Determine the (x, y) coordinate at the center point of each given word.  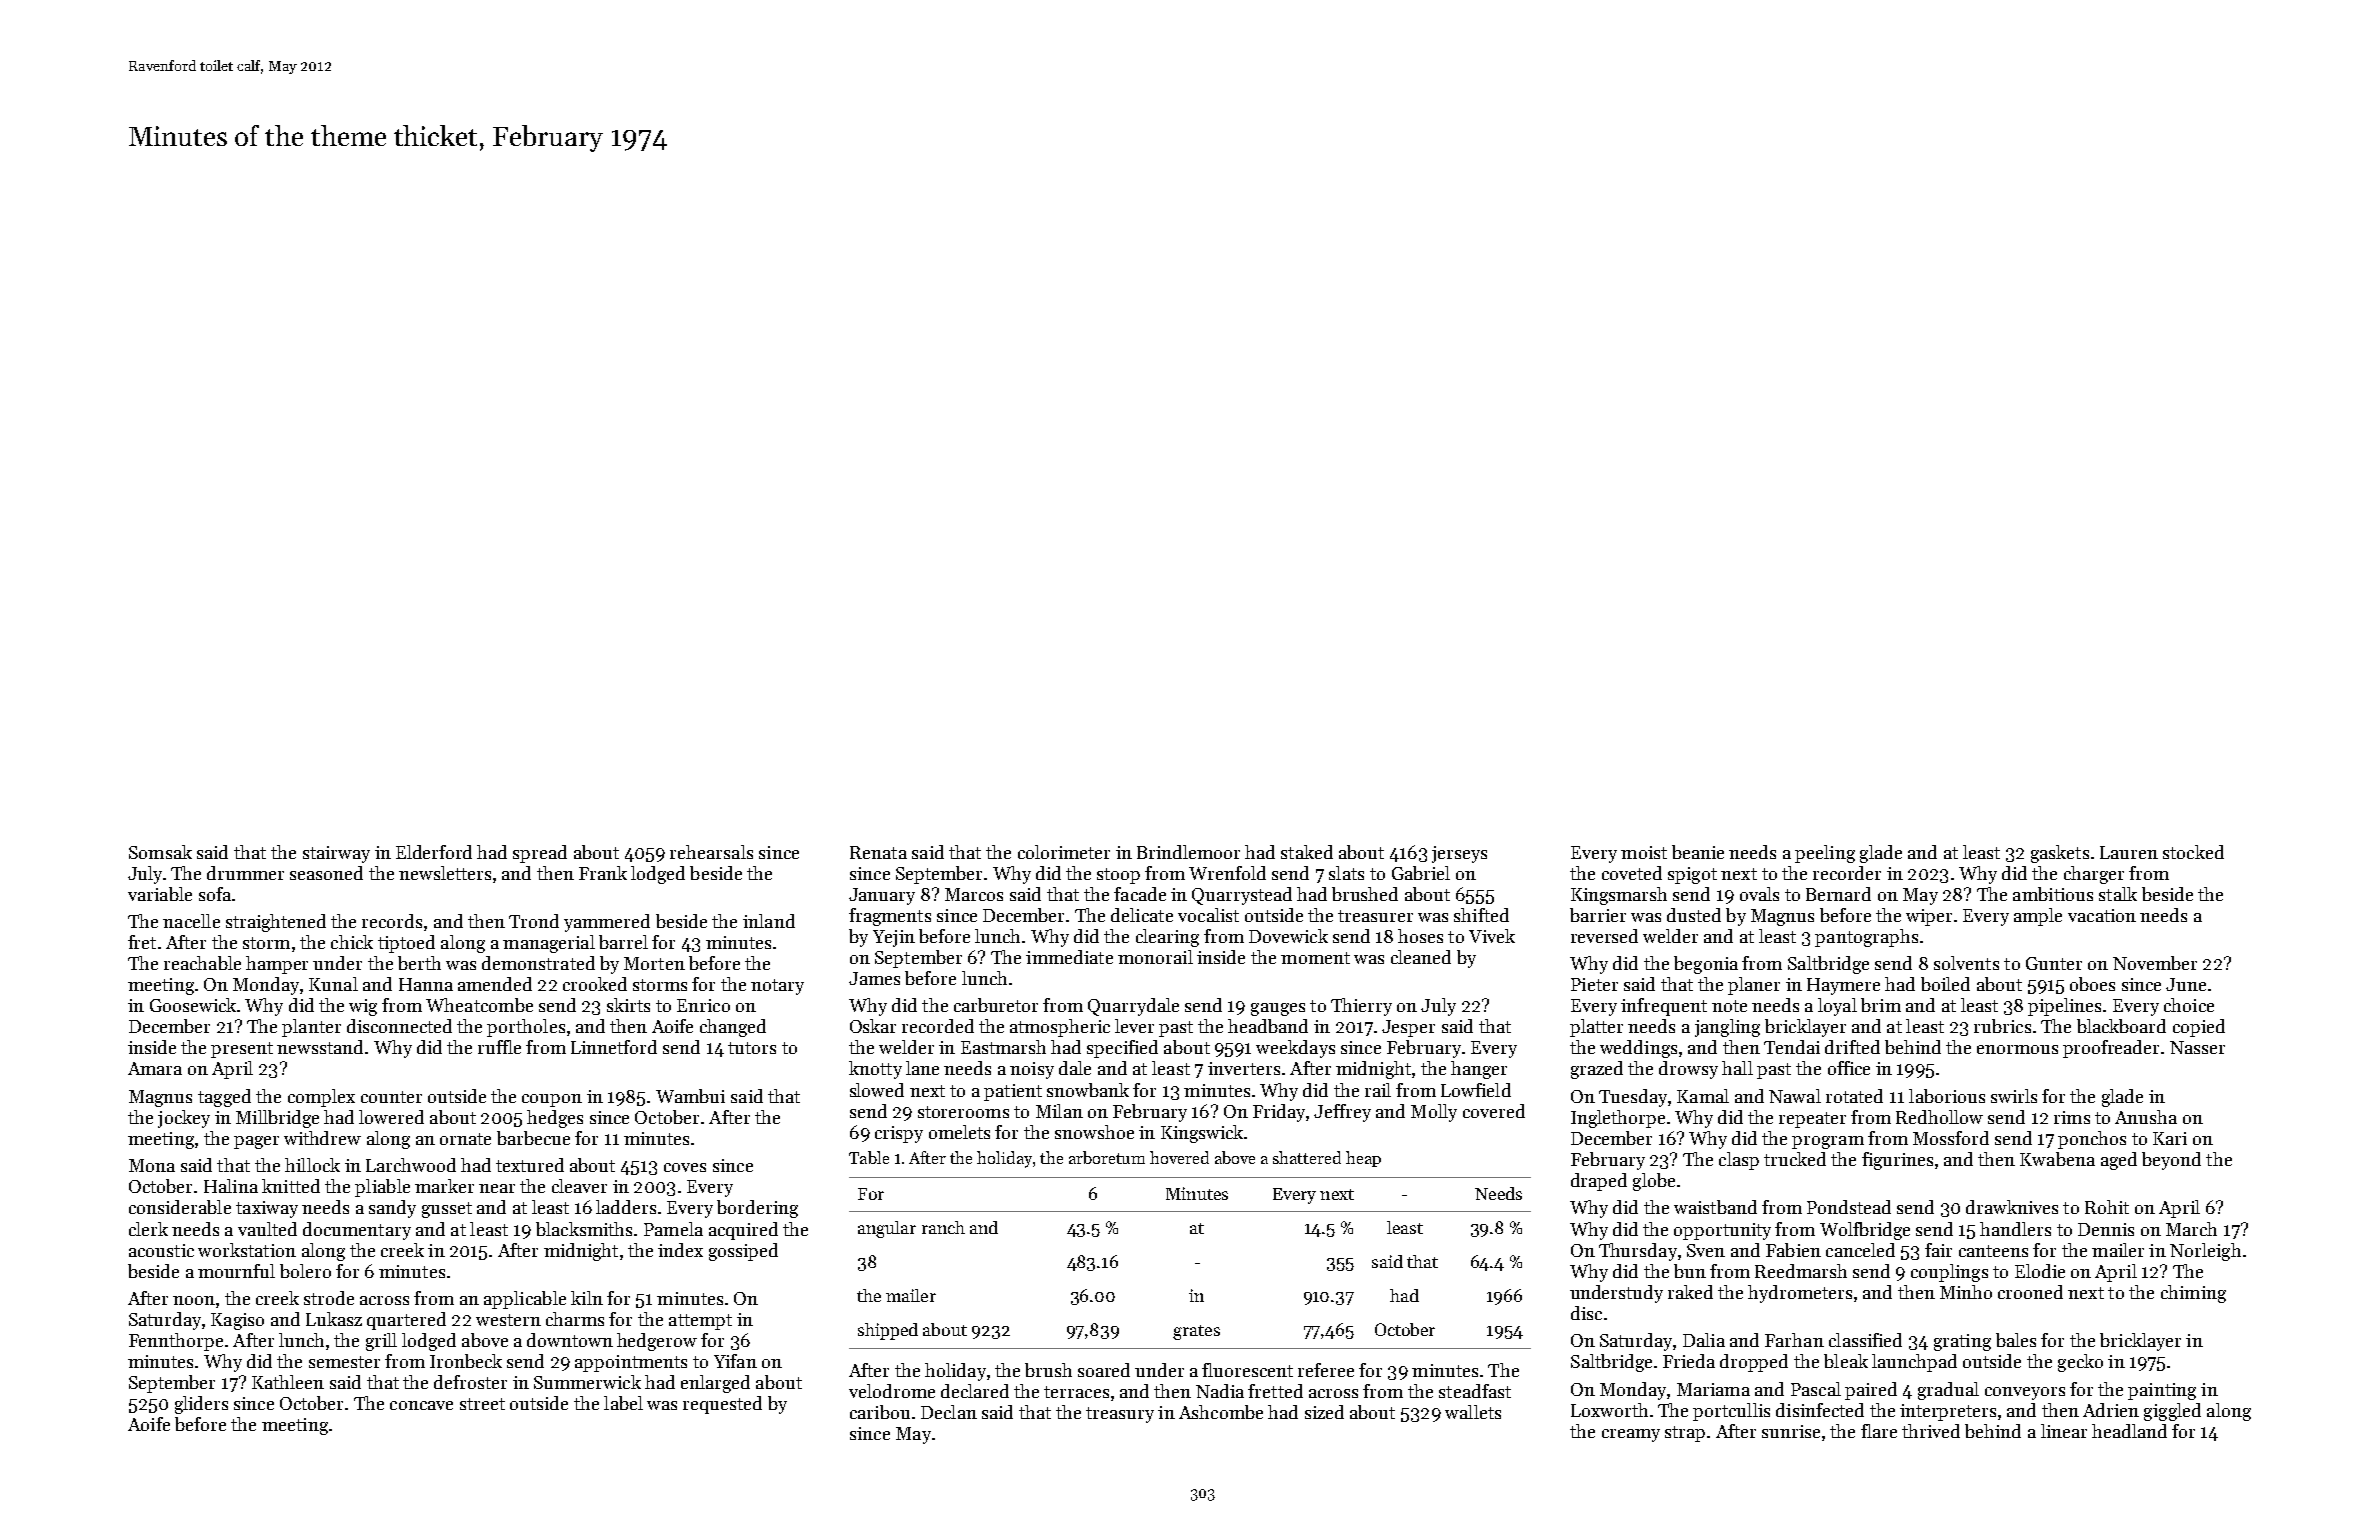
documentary (357, 1231)
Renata (878, 852)
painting (2162, 1391)
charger (2094, 875)
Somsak (160, 852)
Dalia (1704, 1340)
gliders (201, 1405)
